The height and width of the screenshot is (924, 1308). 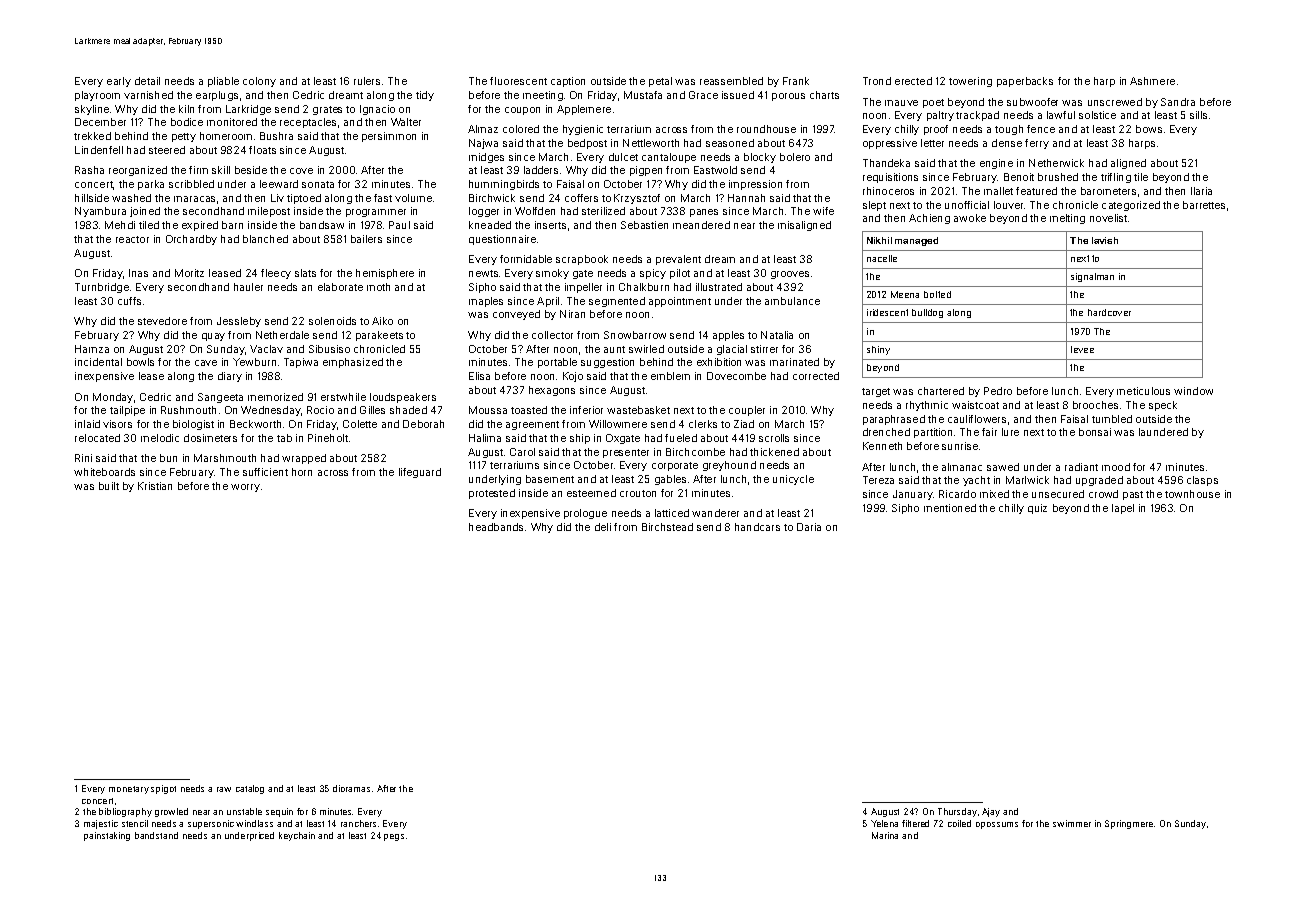 I want to click on reassembled, so click(x=731, y=81).
